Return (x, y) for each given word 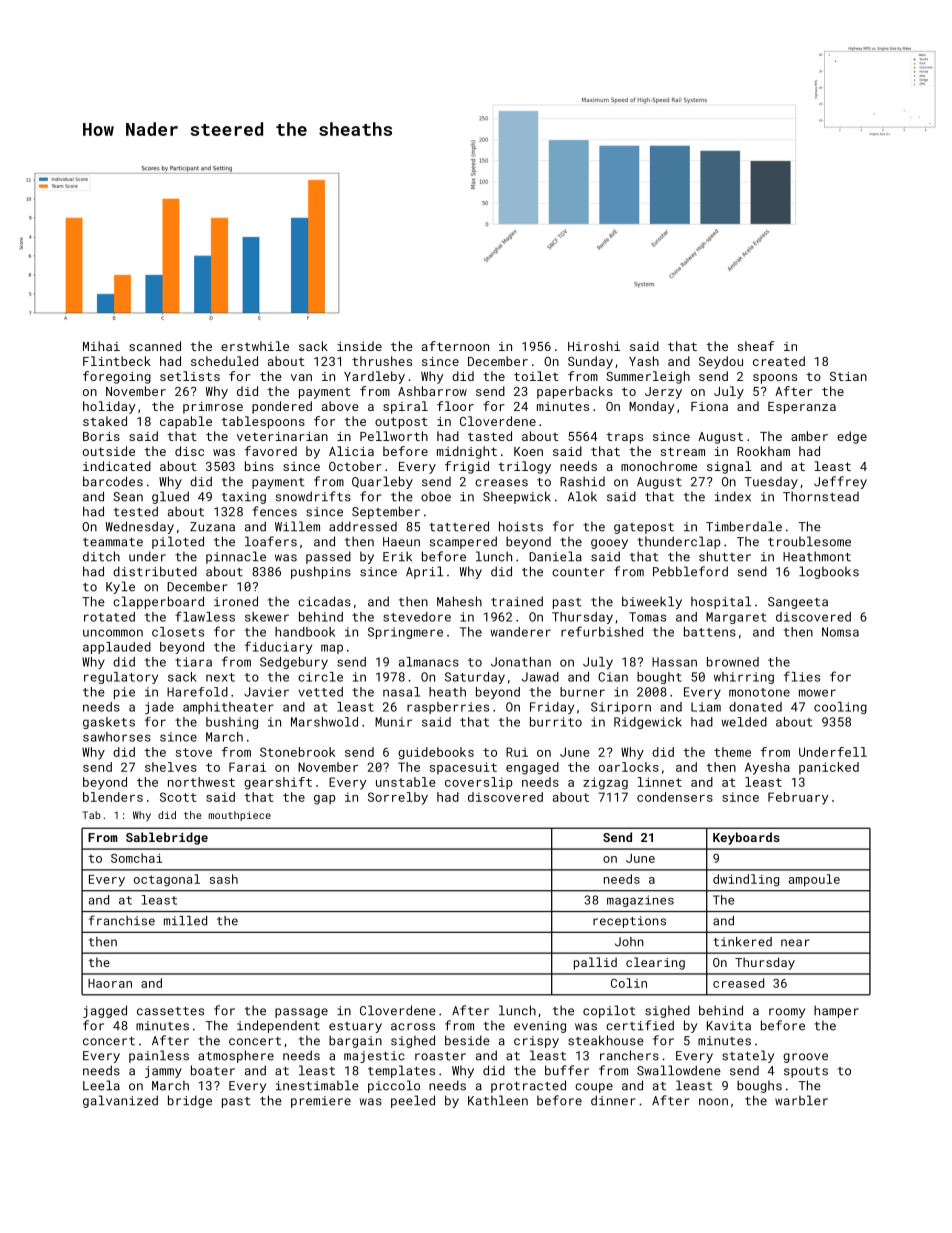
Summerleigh (648, 377)
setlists (190, 376)
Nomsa (840, 632)
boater (213, 1070)
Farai (247, 767)
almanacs (429, 662)
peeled (413, 1101)
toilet (536, 376)
